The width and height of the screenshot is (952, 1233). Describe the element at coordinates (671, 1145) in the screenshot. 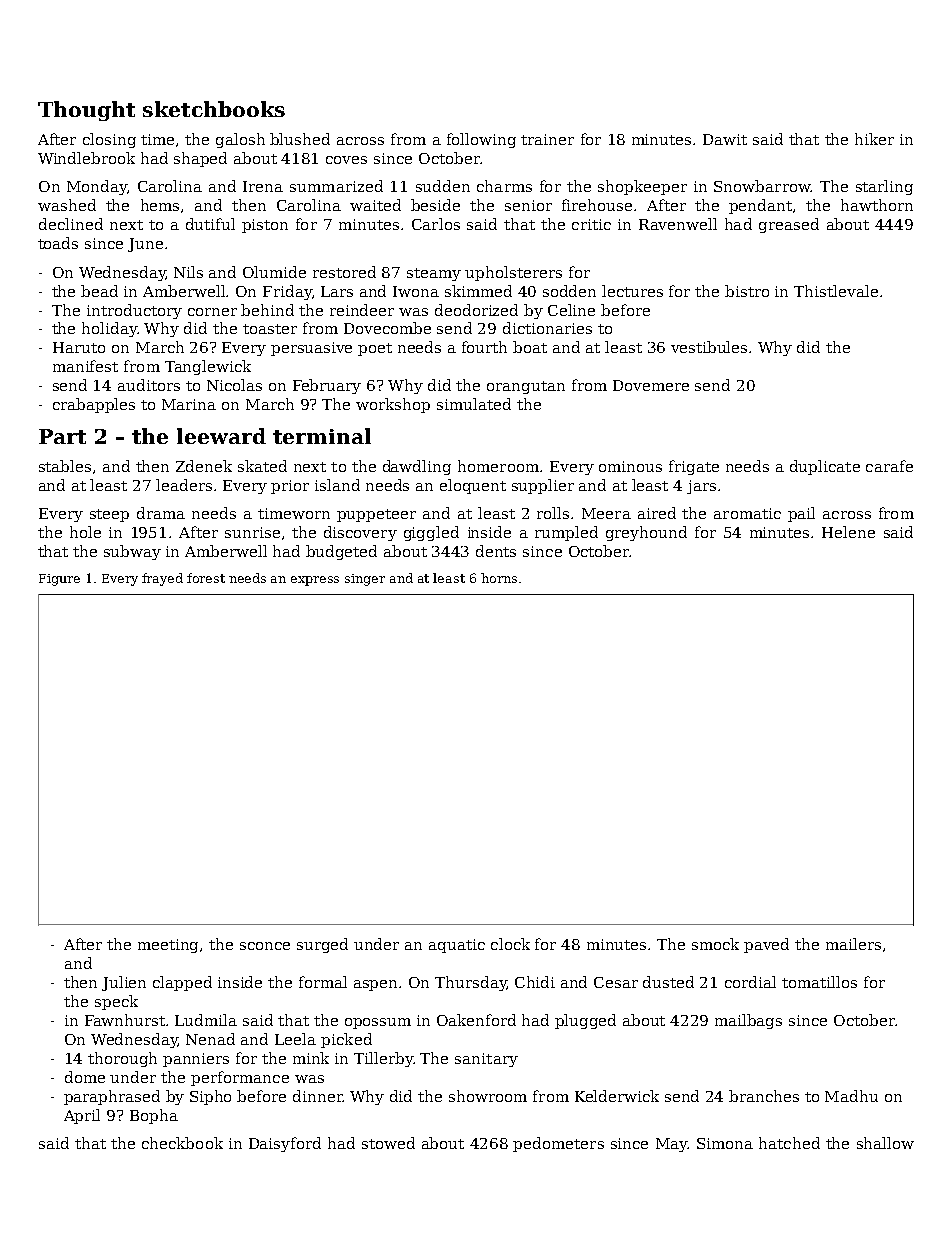

I see `May` at that location.
